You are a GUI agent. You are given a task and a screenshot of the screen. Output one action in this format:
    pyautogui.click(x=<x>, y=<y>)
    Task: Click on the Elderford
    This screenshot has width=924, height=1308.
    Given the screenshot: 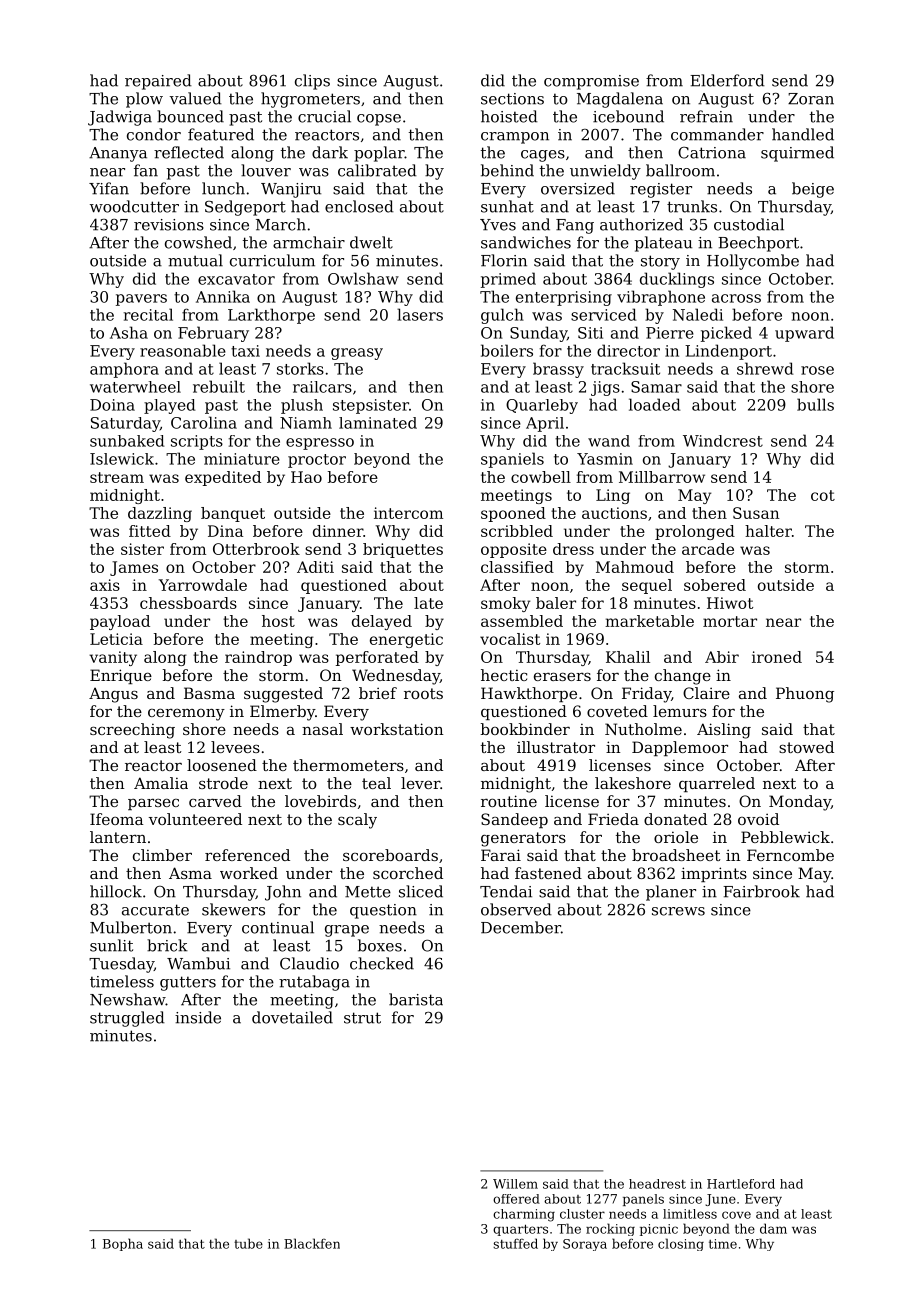 What is the action you would take?
    pyautogui.click(x=727, y=80)
